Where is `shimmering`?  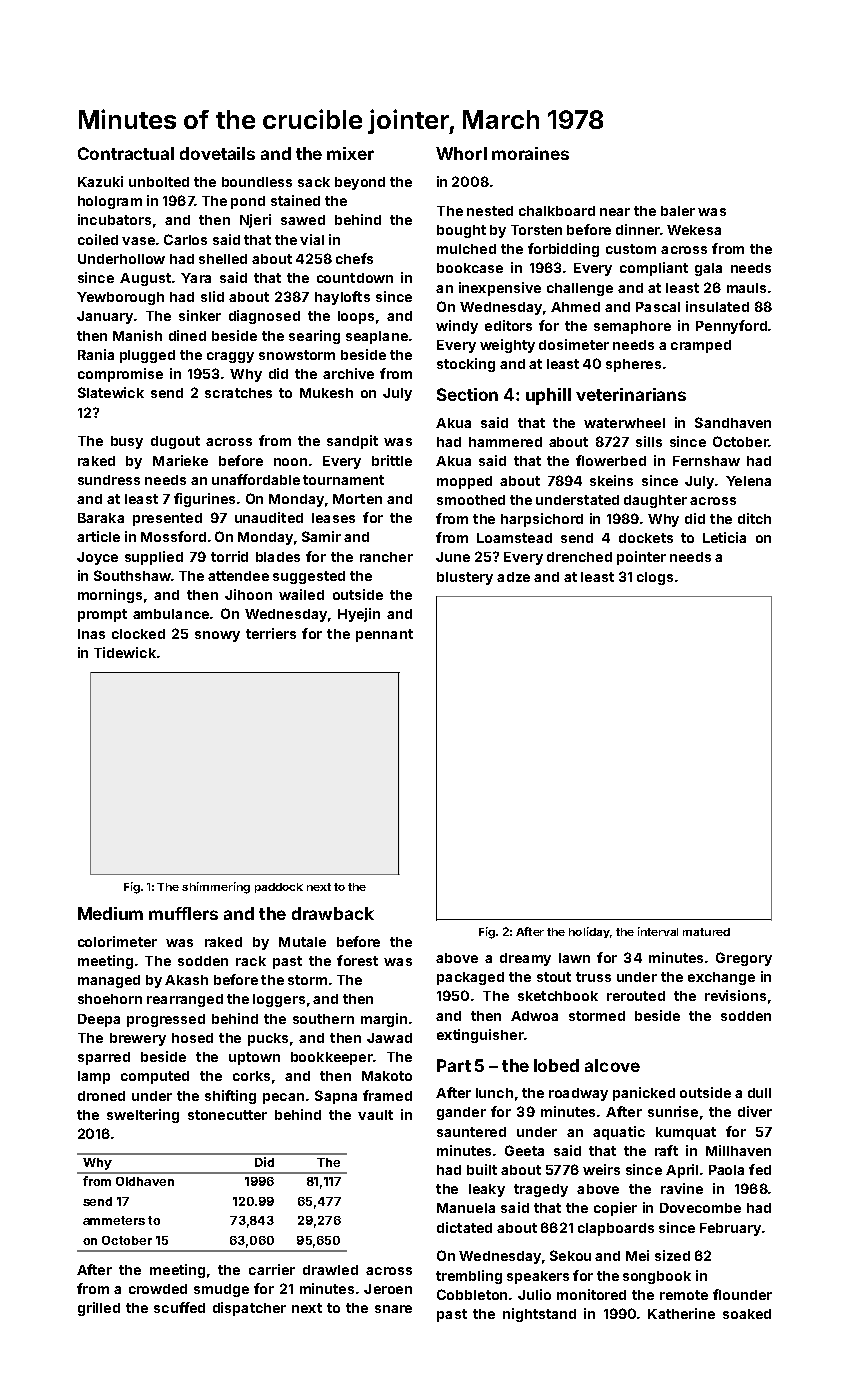 shimmering is located at coordinates (216, 888).
